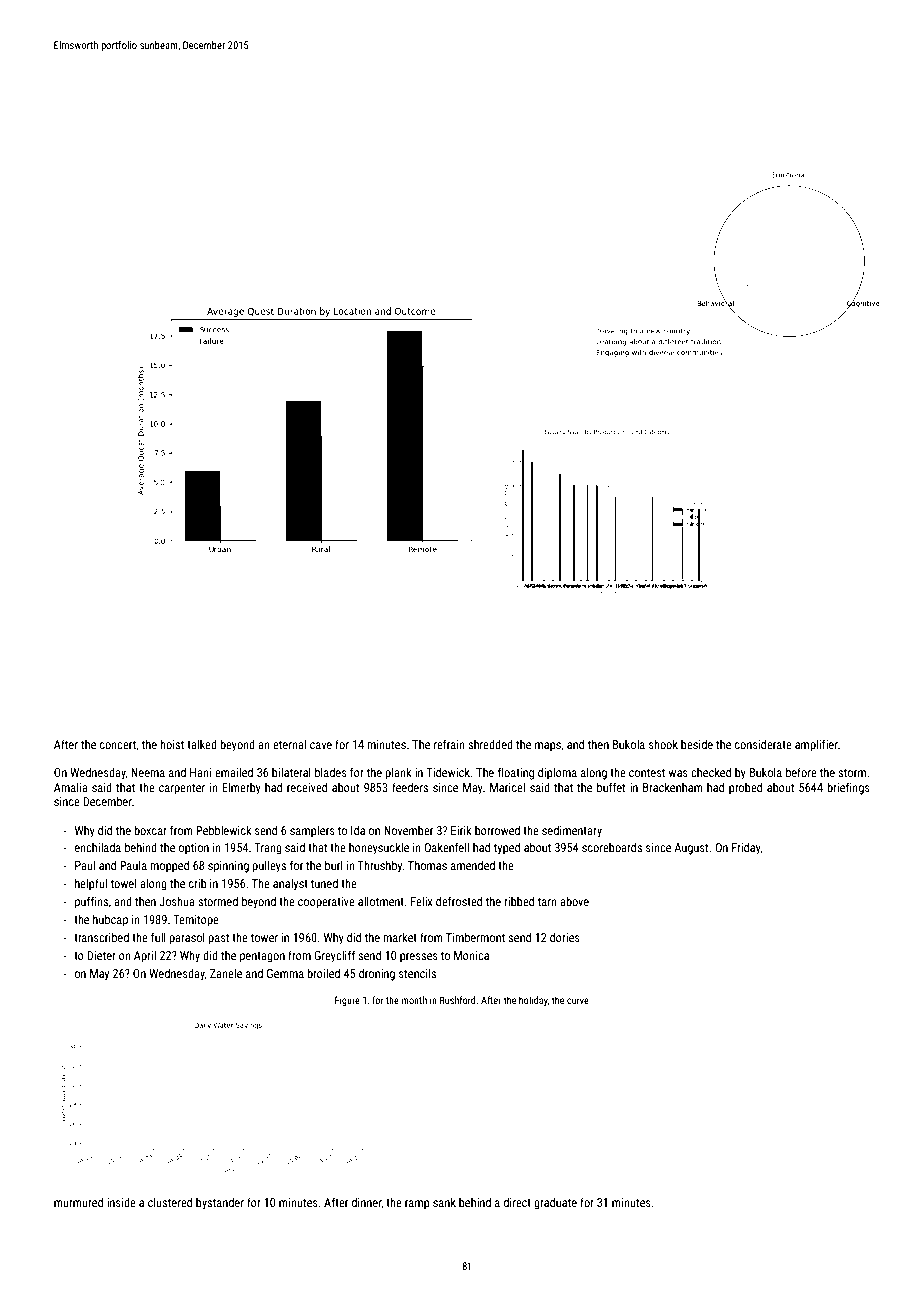 The height and width of the screenshot is (1308, 924). What do you see at coordinates (228, 867) in the screenshot?
I see `spinning` at bounding box center [228, 867].
